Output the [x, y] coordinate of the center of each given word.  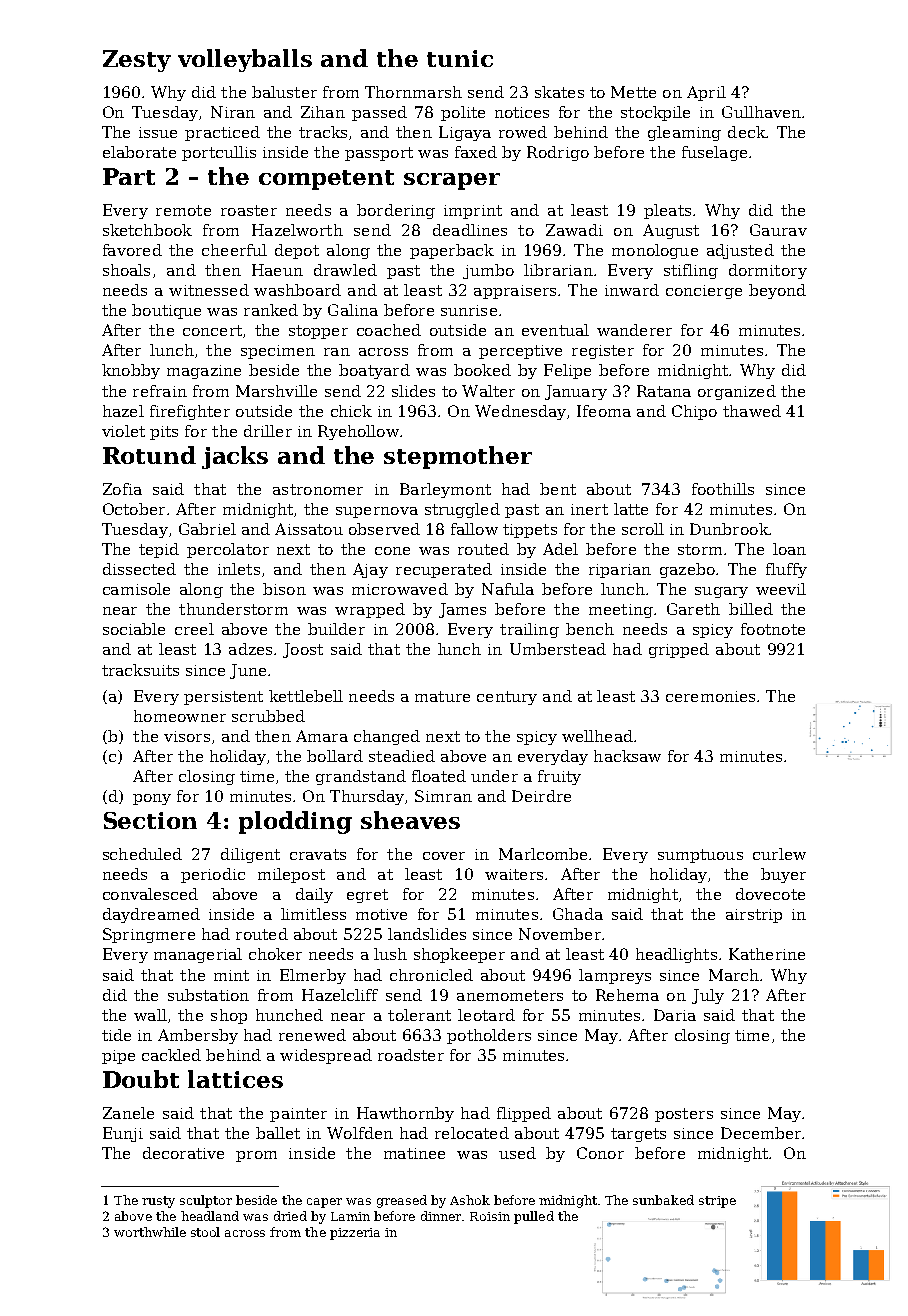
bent [558, 489]
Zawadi [574, 230]
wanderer [634, 330]
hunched [289, 1015]
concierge [704, 292]
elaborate [139, 152]
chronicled [431, 975]
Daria [675, 1015]
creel [194, 629]
